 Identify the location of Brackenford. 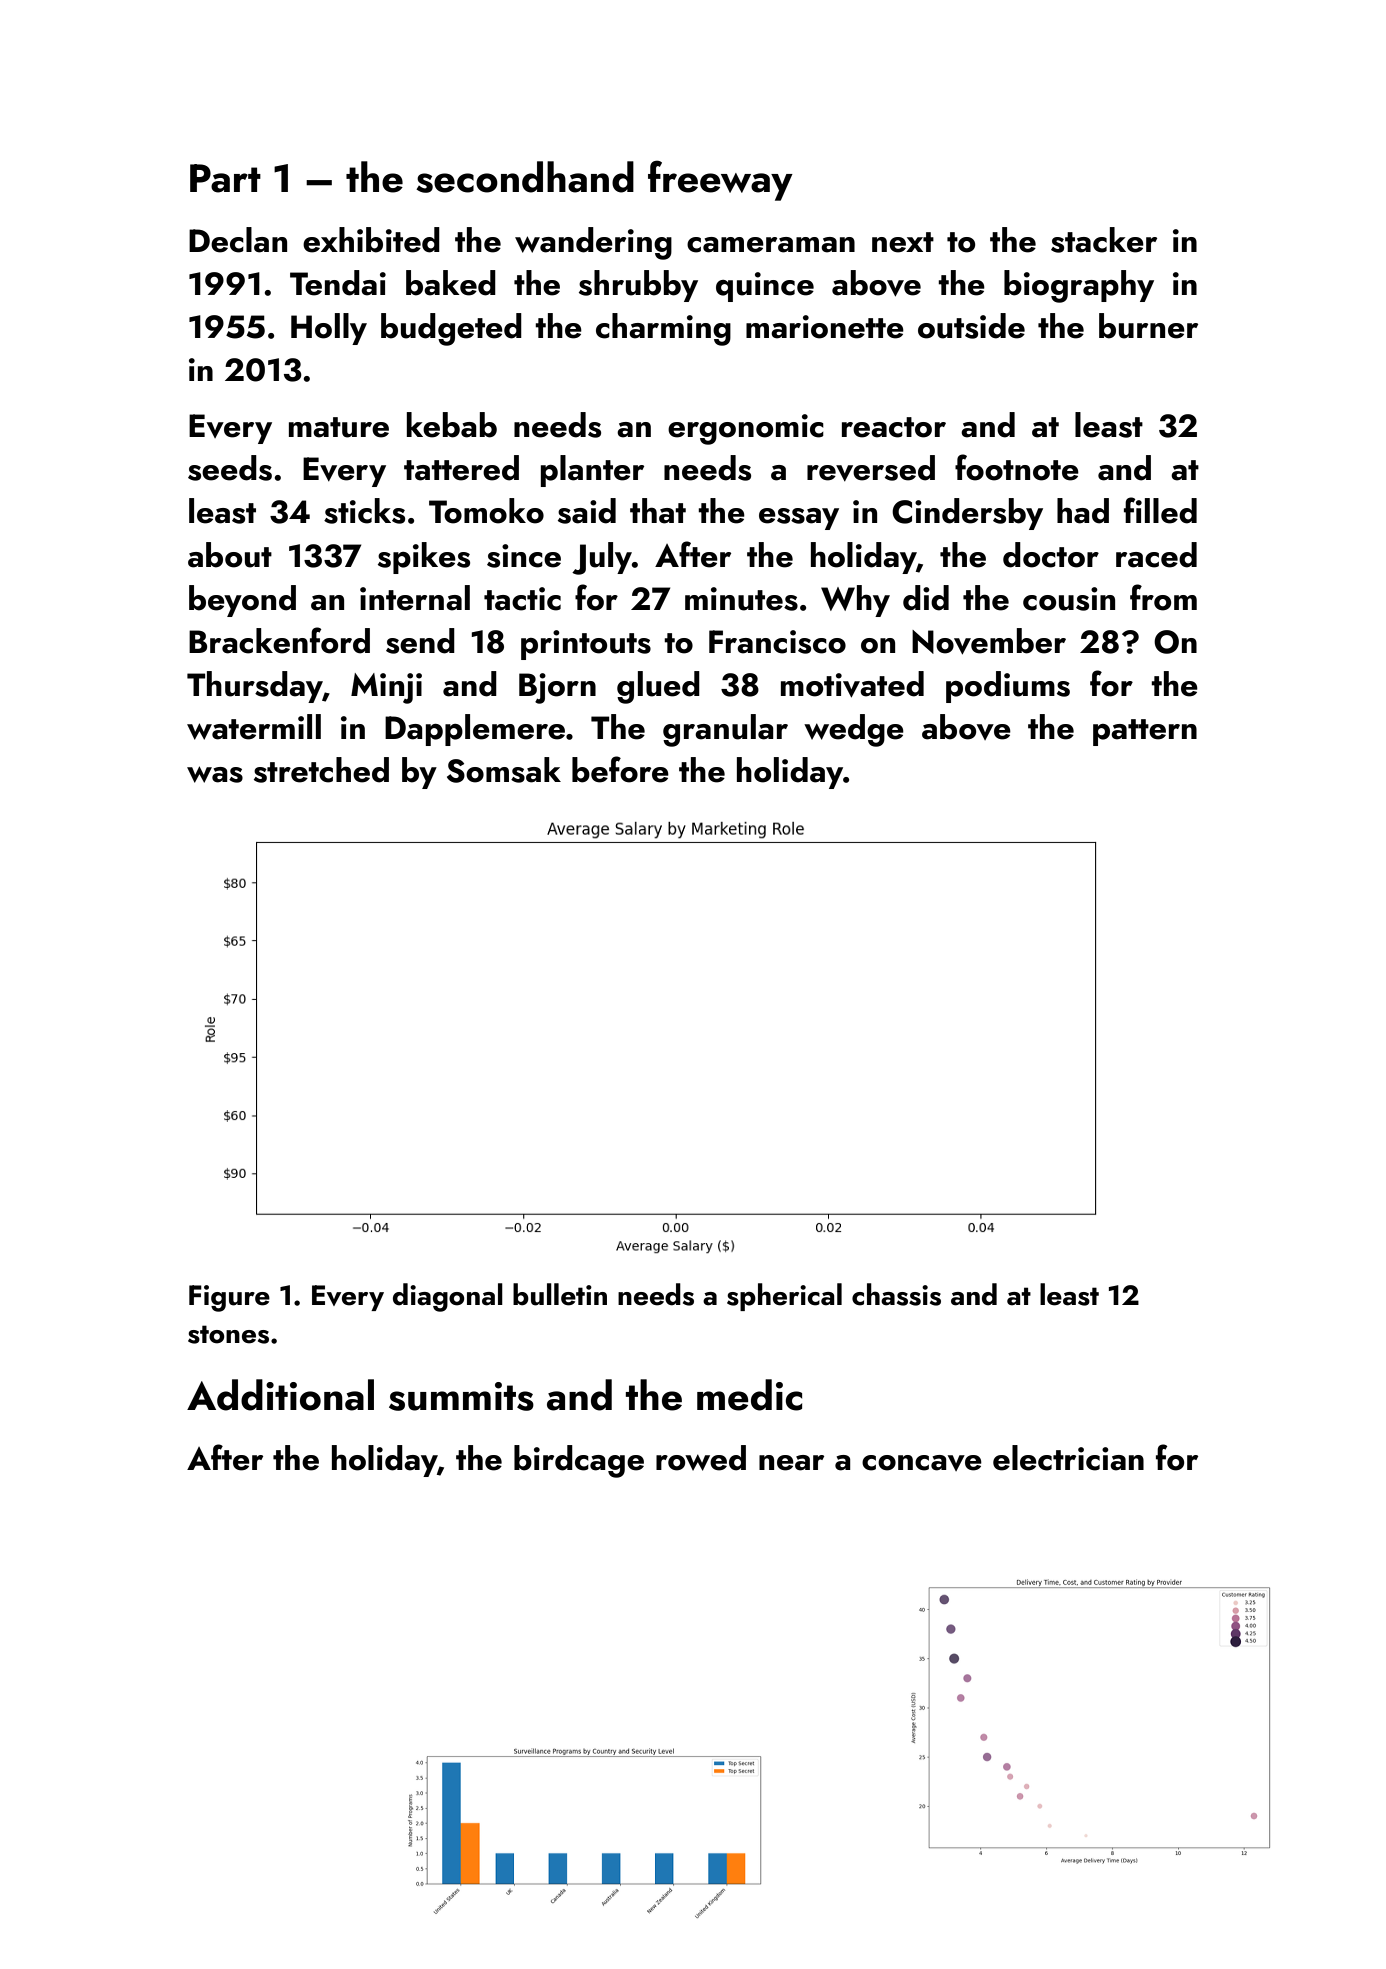
(279, 640).
